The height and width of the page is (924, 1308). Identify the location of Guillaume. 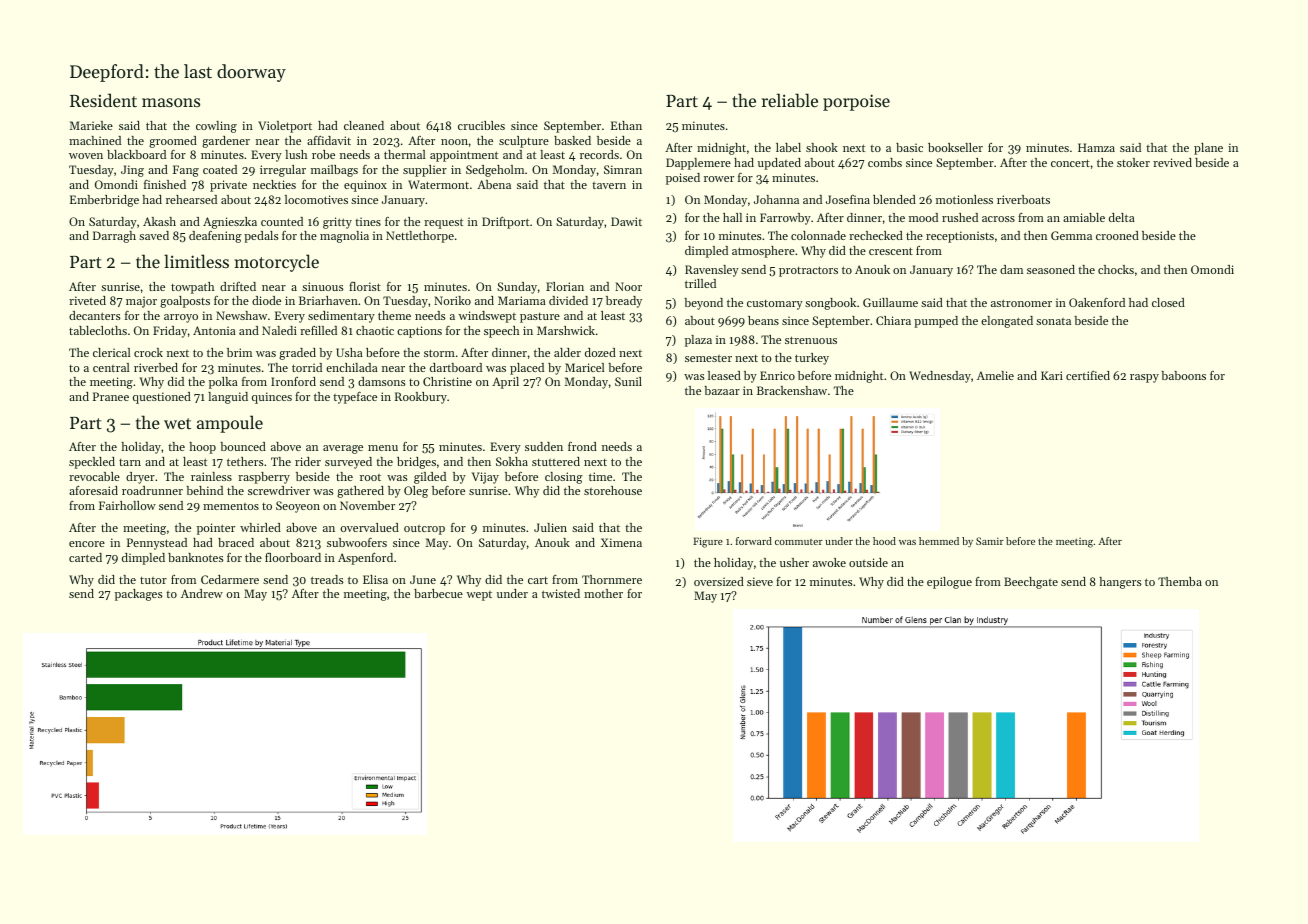
(890, 302).
